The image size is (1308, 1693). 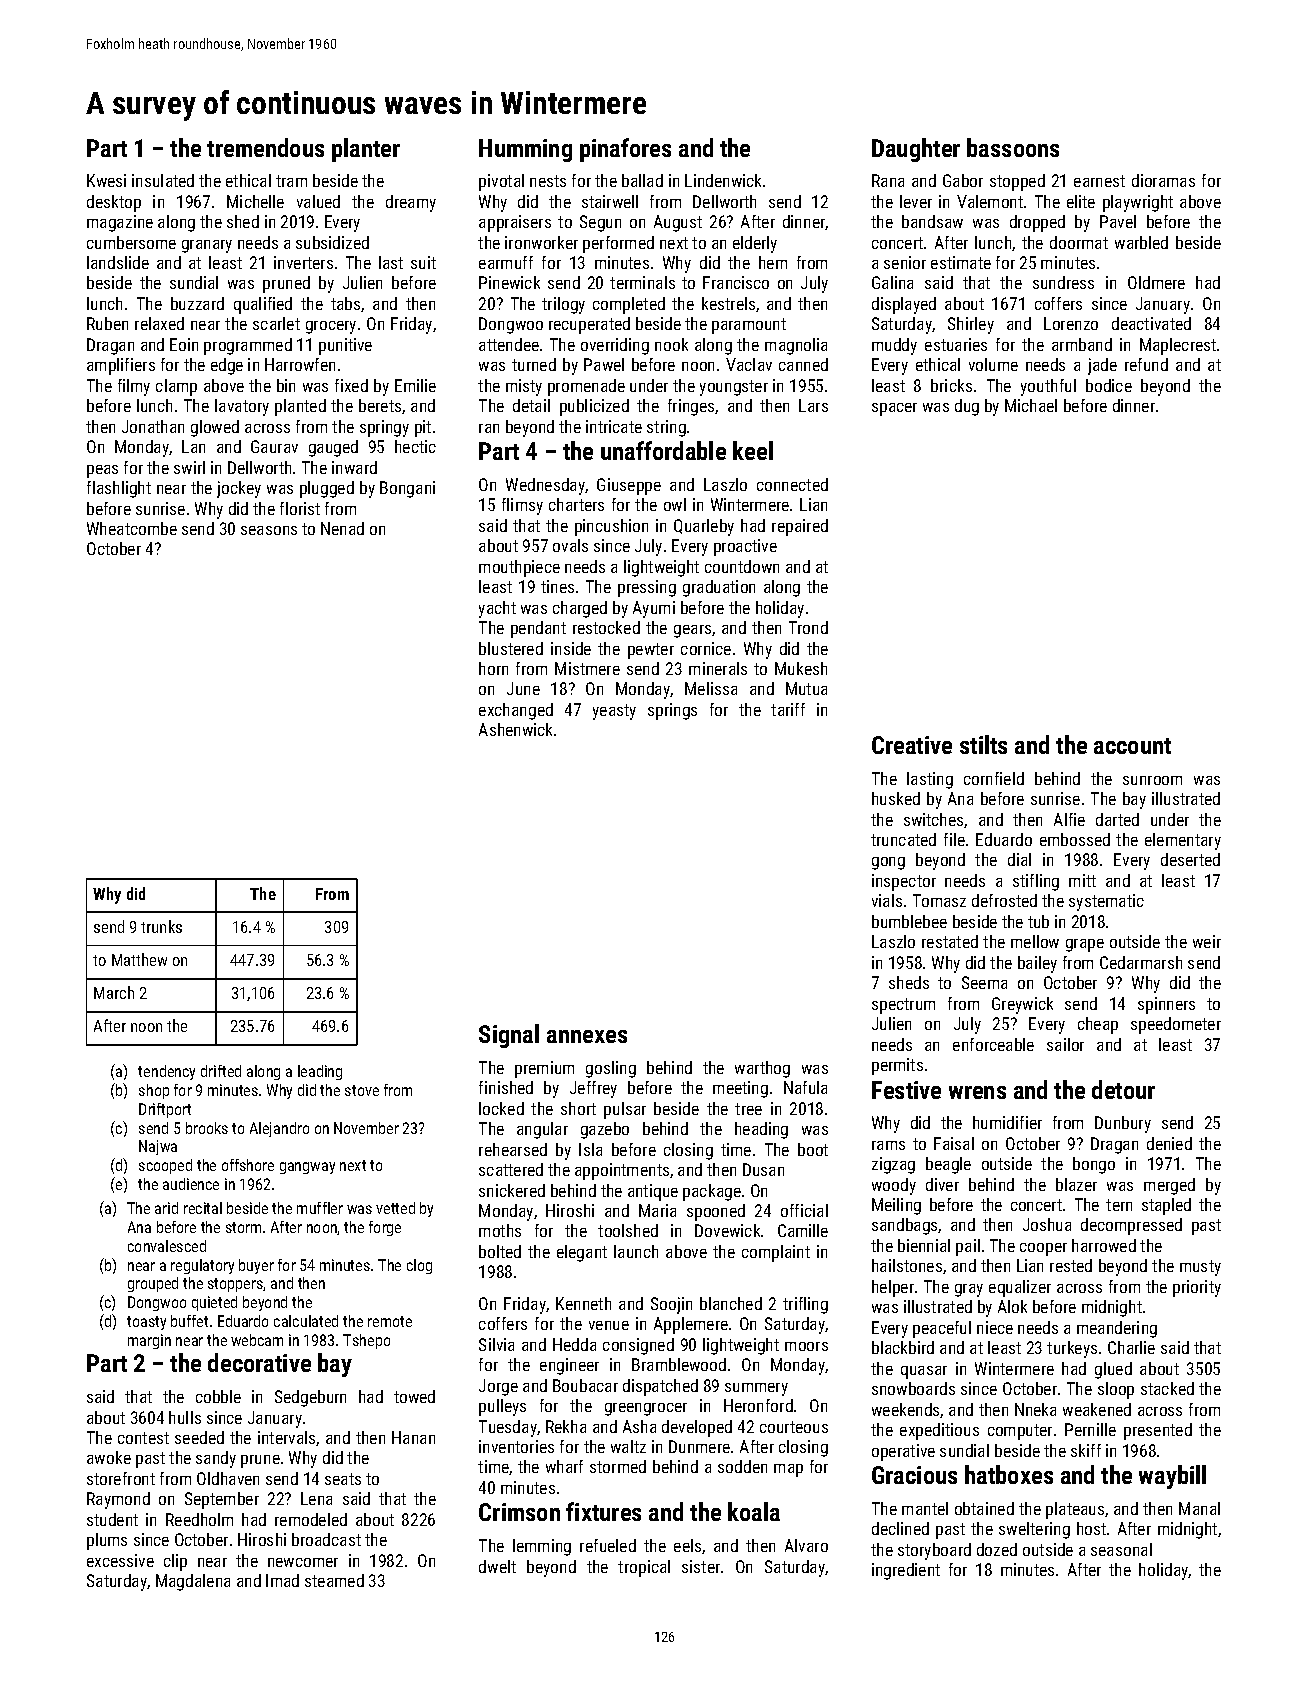 What do you see at coordinates (134, 387) in the page?
I see `filmy` at bounding box center [134, 387].
